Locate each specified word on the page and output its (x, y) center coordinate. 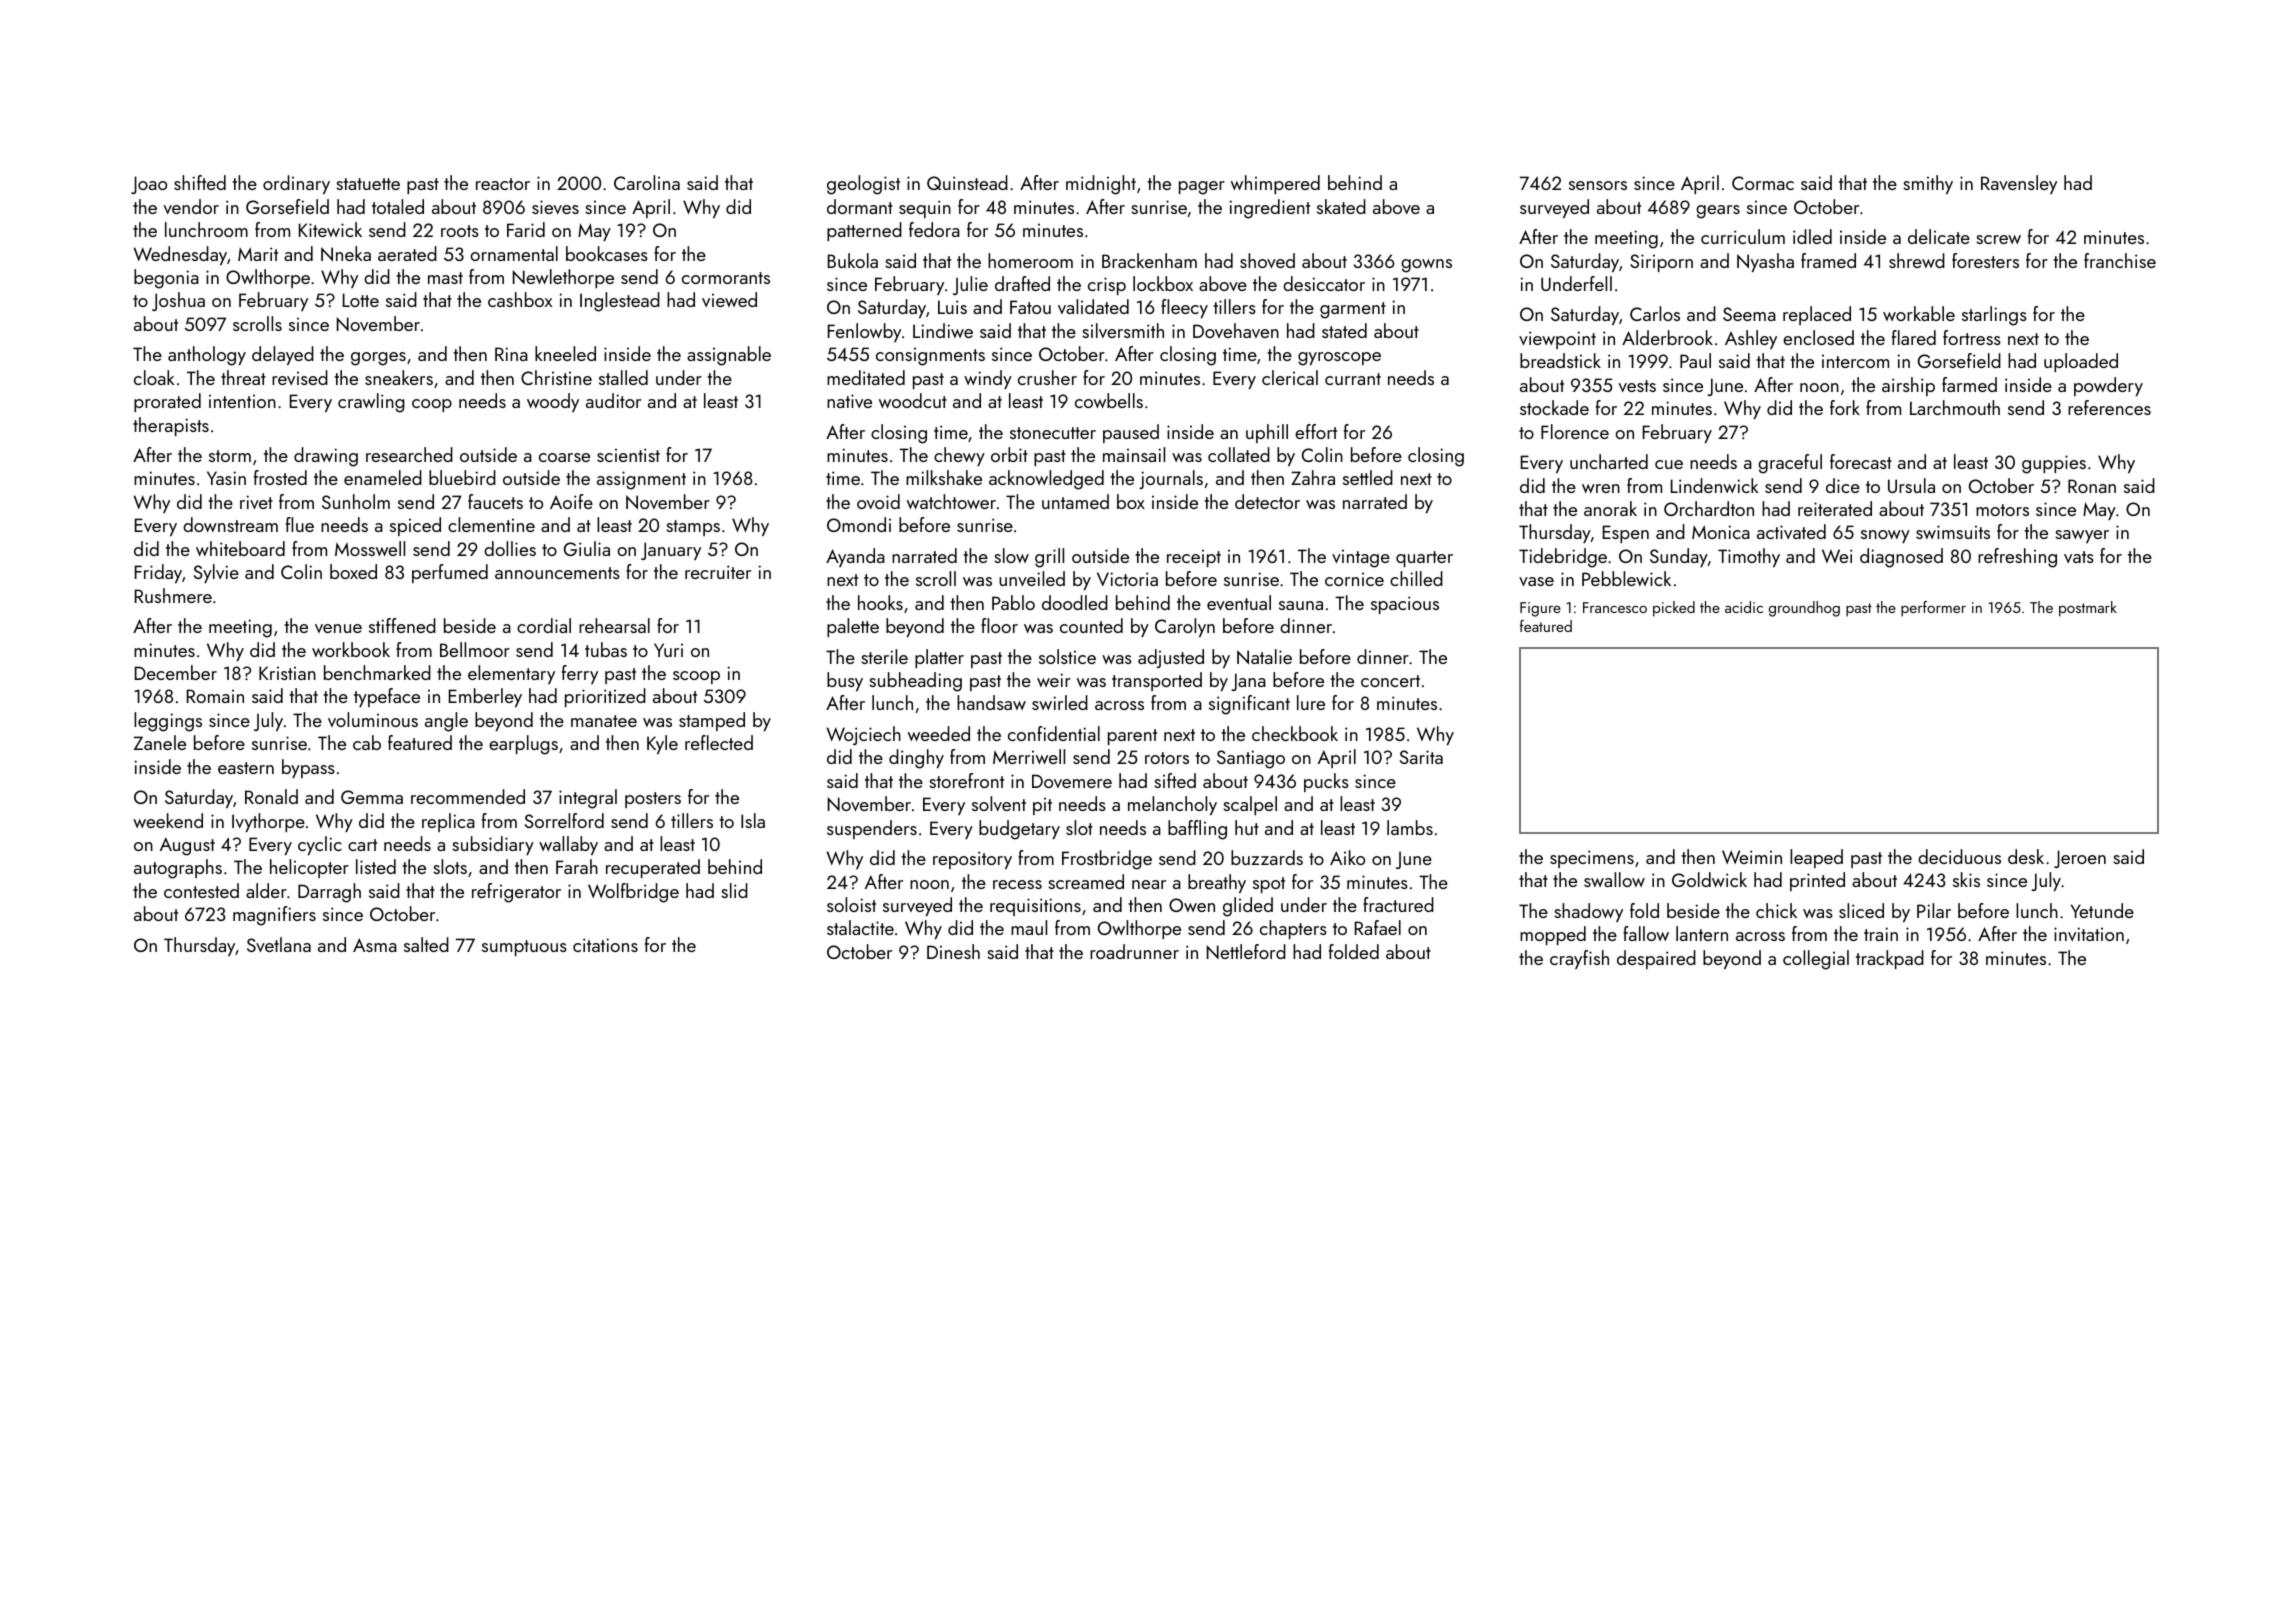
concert (1390, 681)
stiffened (402, 625)
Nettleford (1246, 951)
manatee (604, 721)
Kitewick (330, 229)
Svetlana (279, 944)
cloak (154, 377)
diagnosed (1901, 558)
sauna (1301, 605)
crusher (1047, 377)
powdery (2108, 386)
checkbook (1295, 733)
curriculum (1743, 236)
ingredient (1269, 209)
